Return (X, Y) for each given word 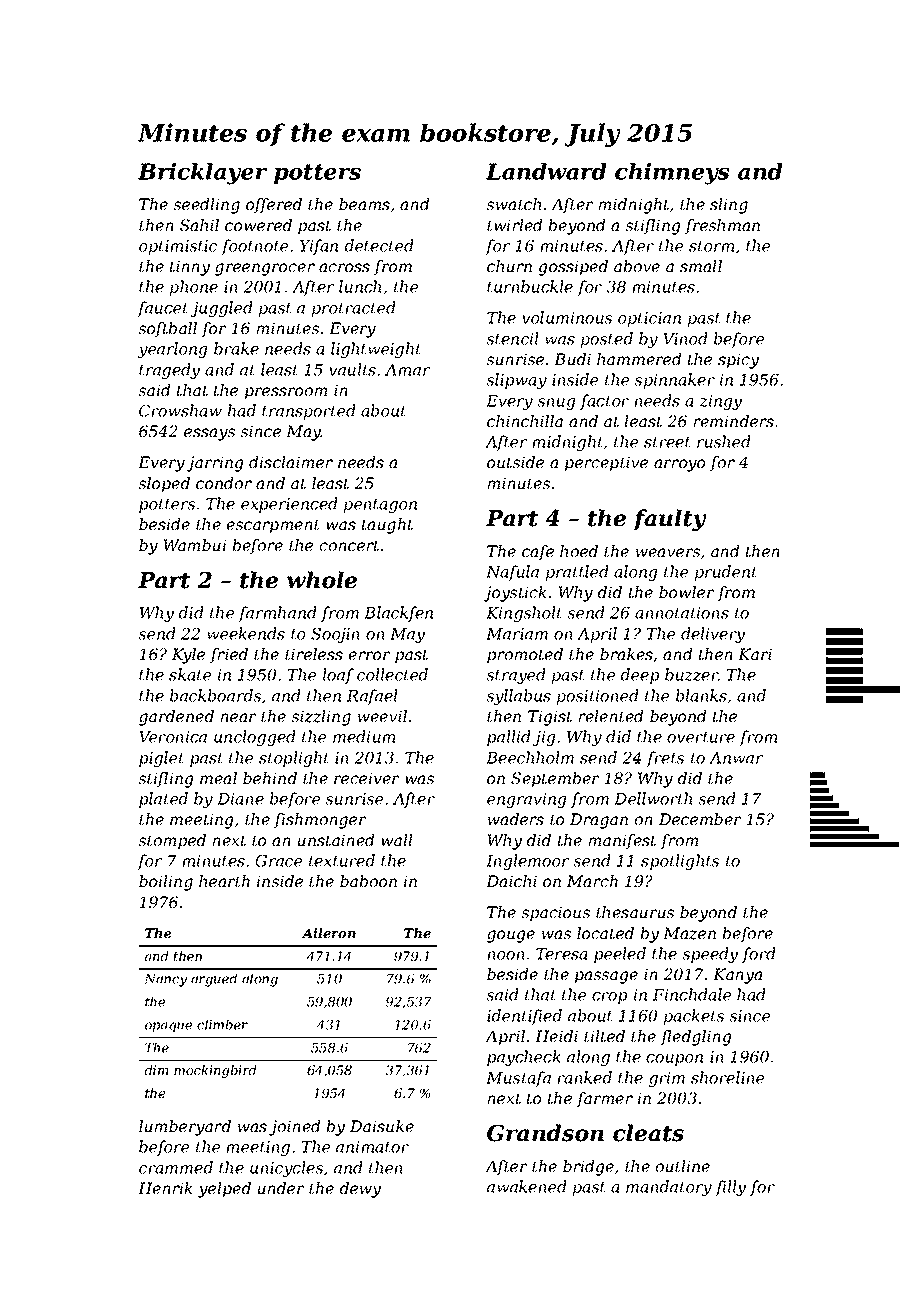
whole (322, 580)
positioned (597, 697)
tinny (190, 268)
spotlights (680, 862)
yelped (224, 1190)
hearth (224, 881)
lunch (360, 286)
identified (524, 1017)
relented (611, 716)
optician (649, 319)
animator (372, 1147)
